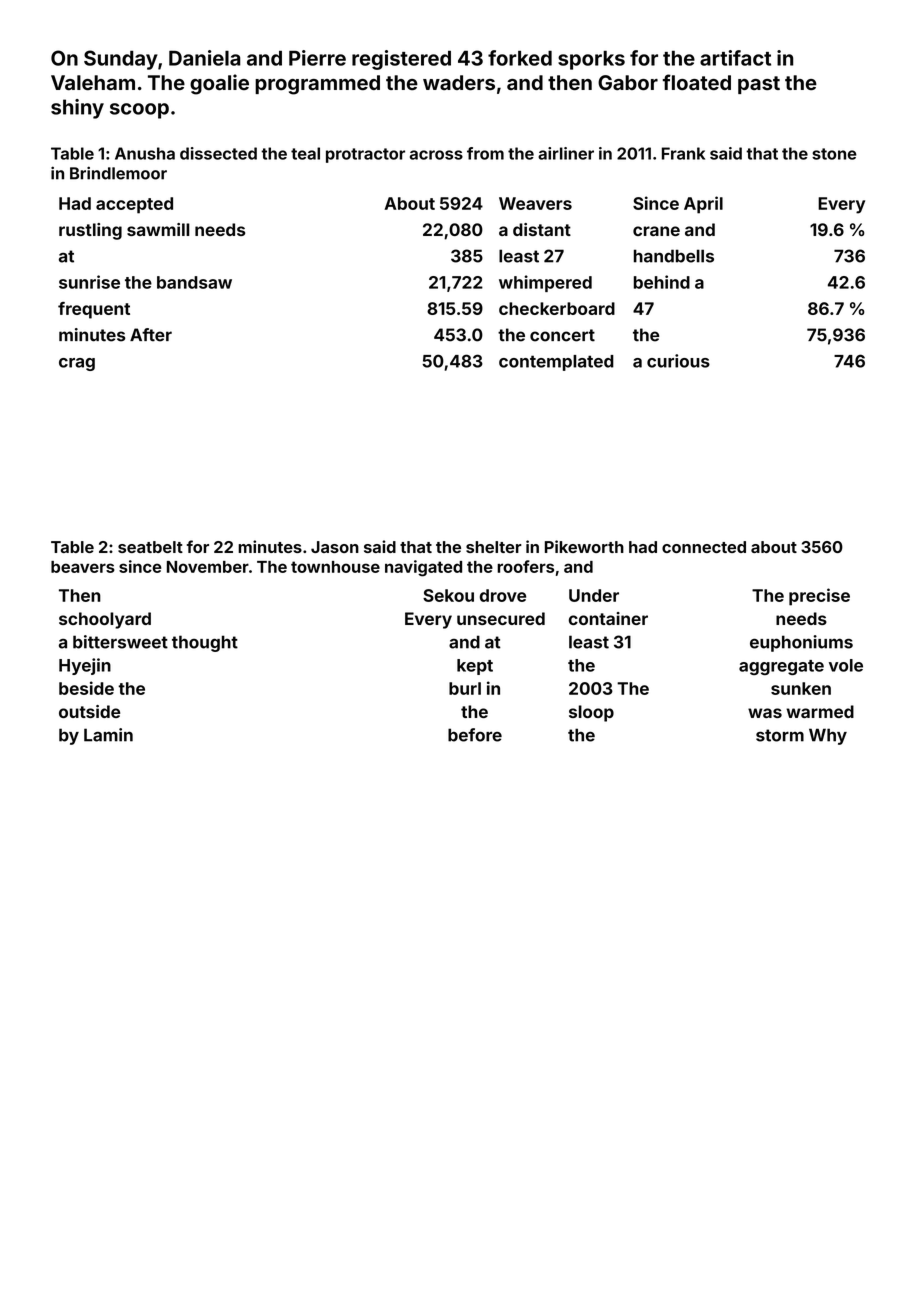 This screenshot has width=924, height=1308. I want to click on contemplated, so click(556, 363).
